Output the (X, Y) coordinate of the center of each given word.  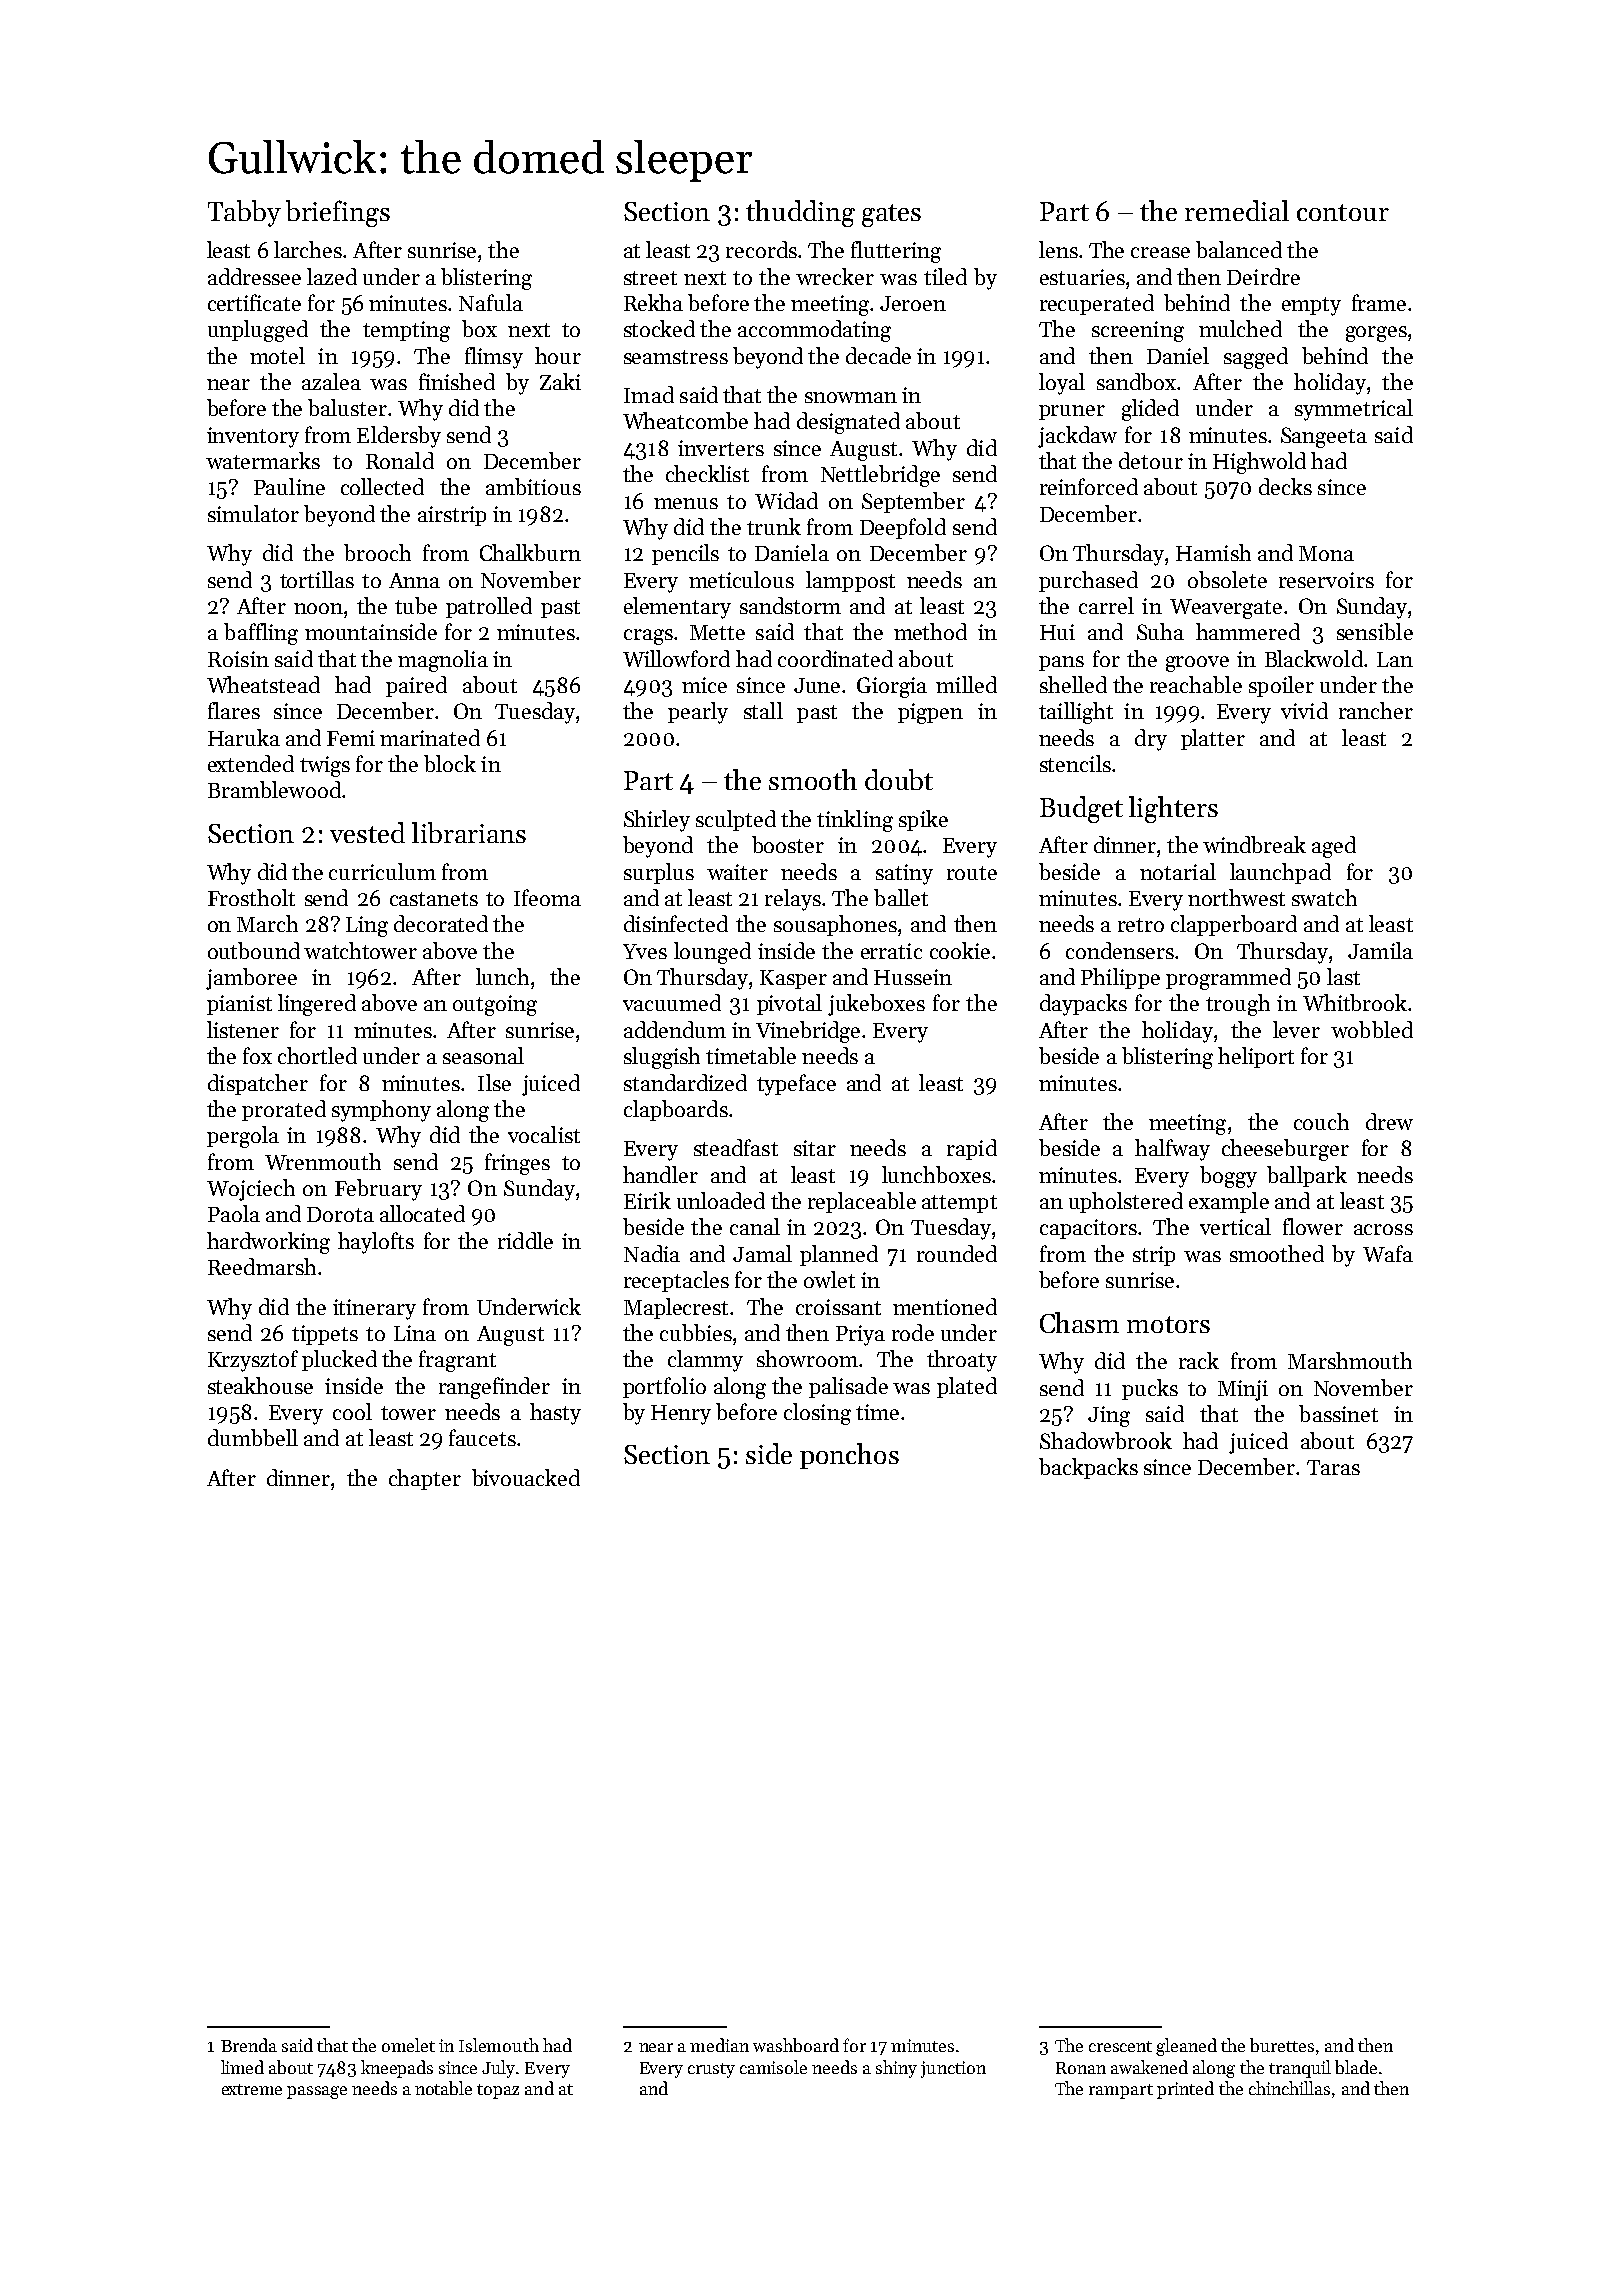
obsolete (1227, 579)
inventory (253, 437)
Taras (1333, 1467)
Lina (415, 1333)
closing (817, 1414)
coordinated (835, 658)
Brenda (249, 2045)
